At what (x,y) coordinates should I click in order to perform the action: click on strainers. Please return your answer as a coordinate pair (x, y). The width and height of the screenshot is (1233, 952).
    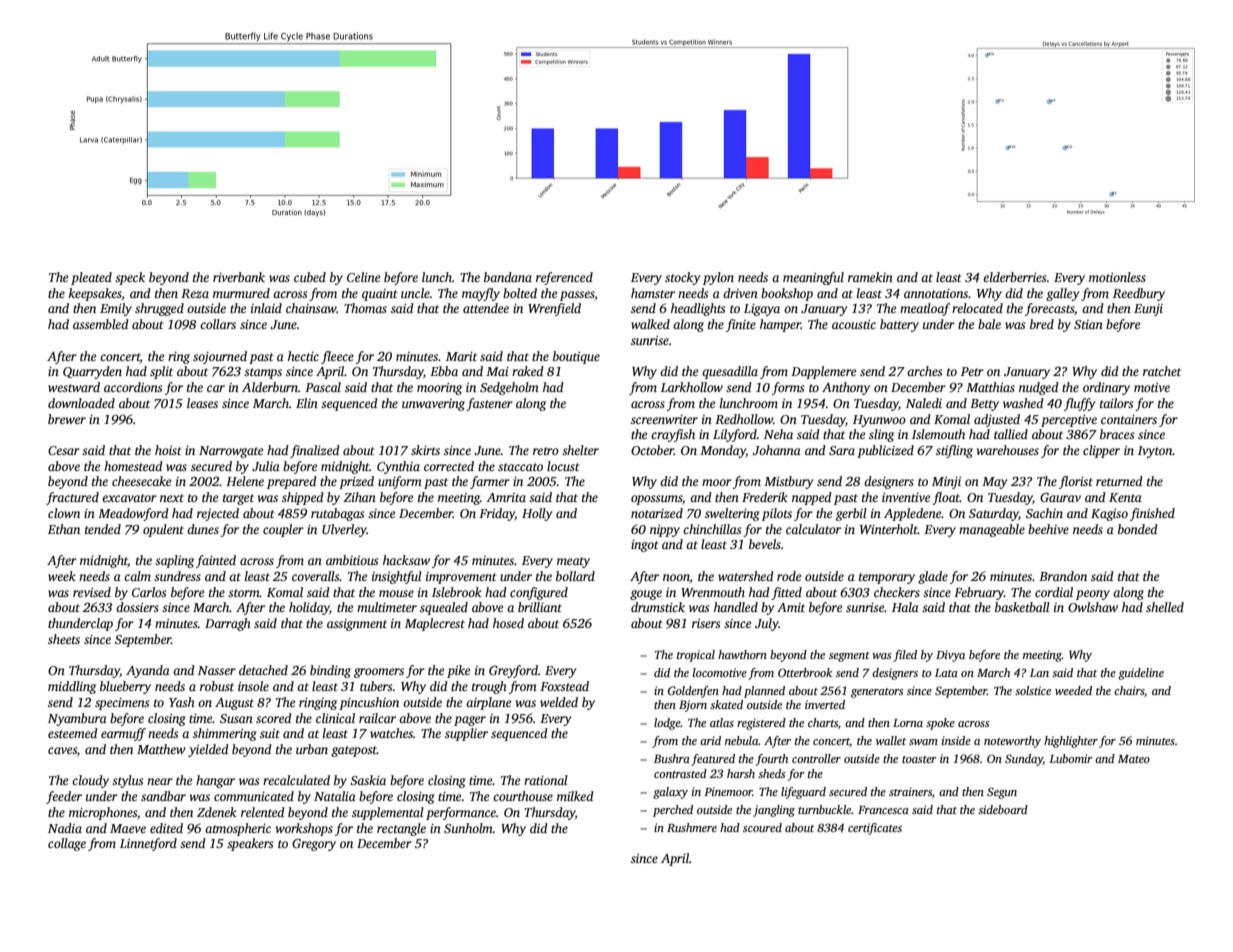
    Looking at the image, I should click on (910, 791).
